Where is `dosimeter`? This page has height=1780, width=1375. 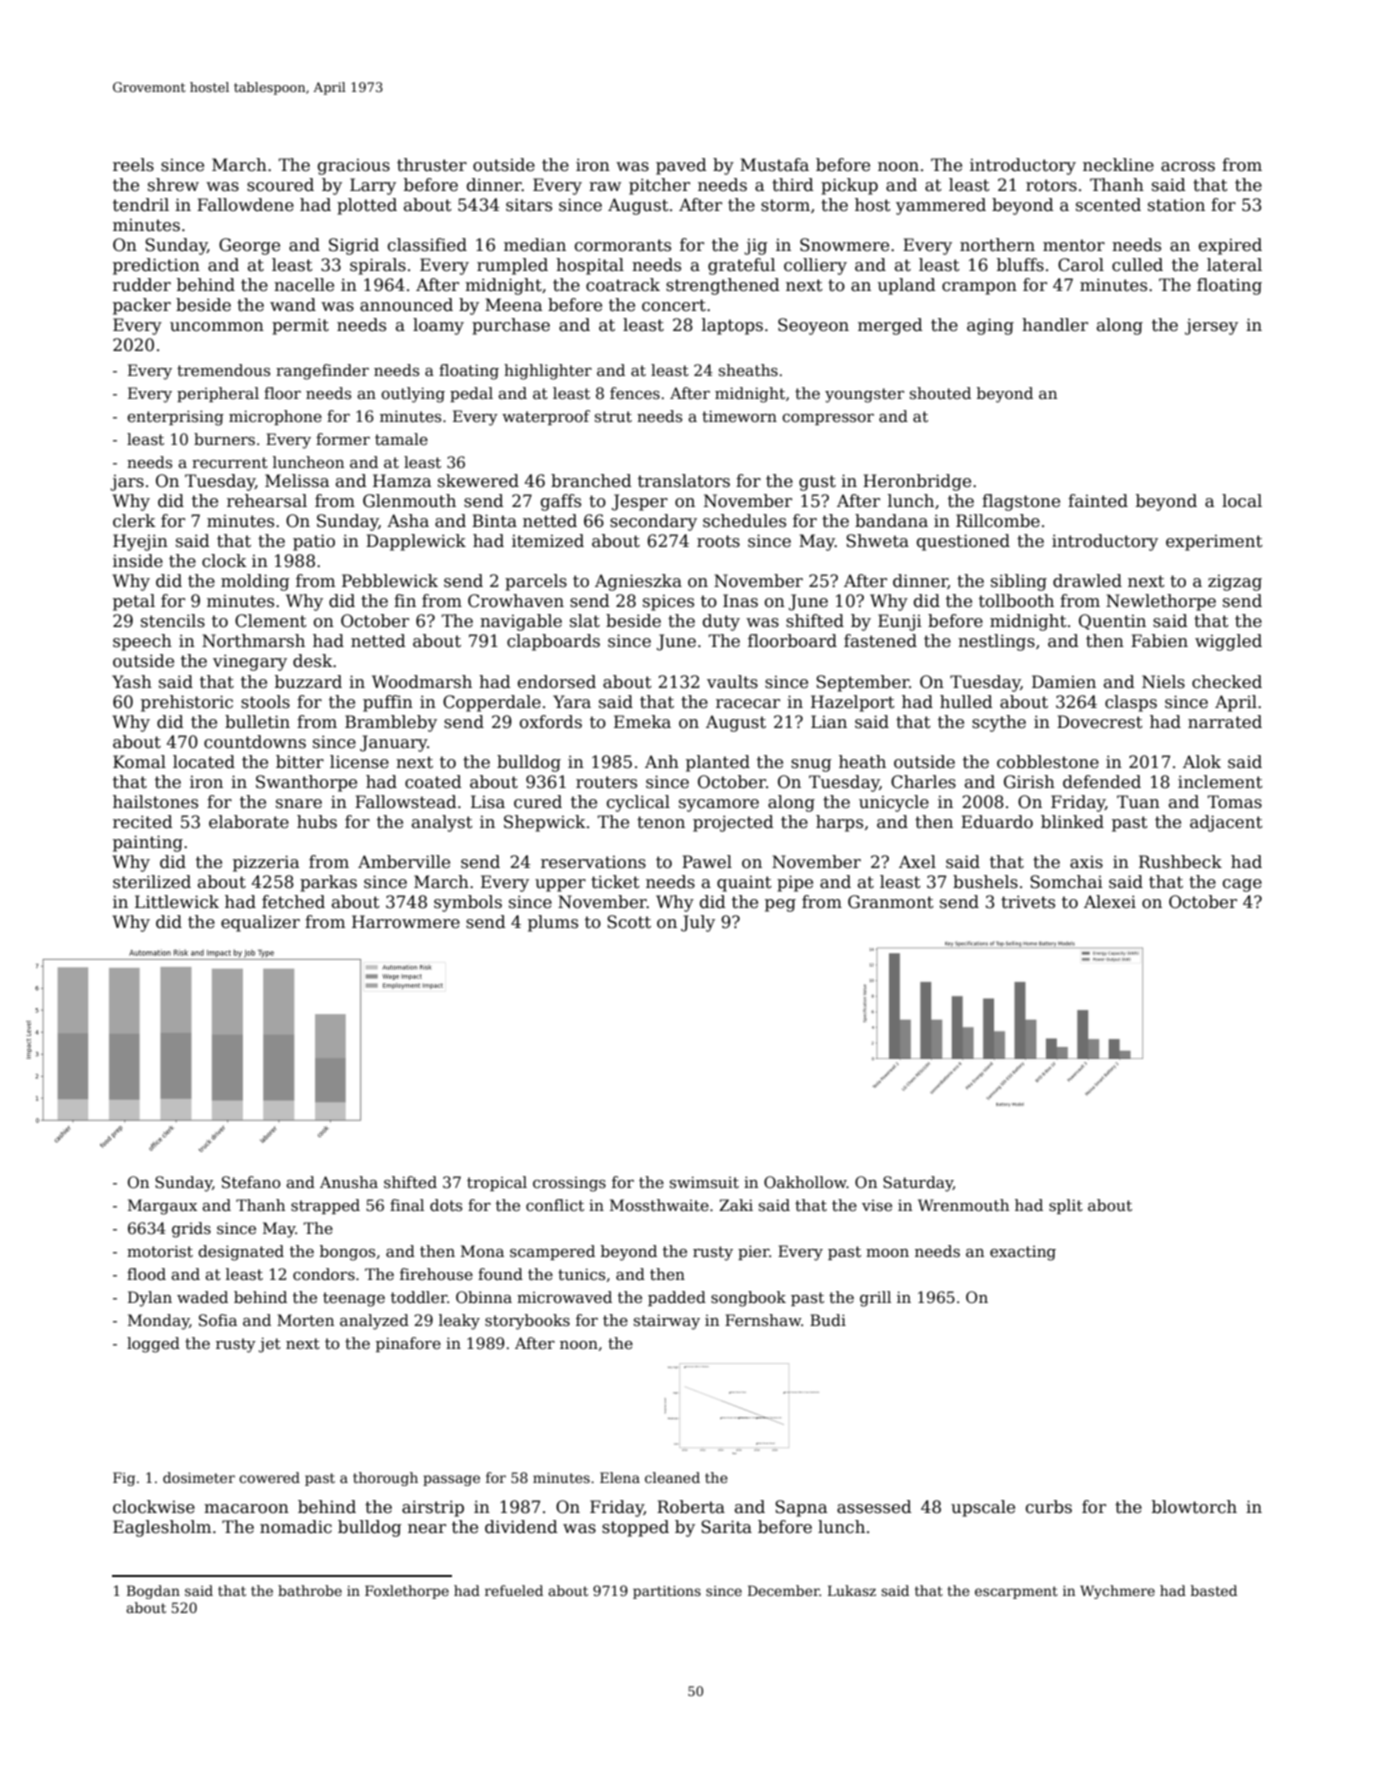
dosimeter is located at coordinates (199, 1477).
